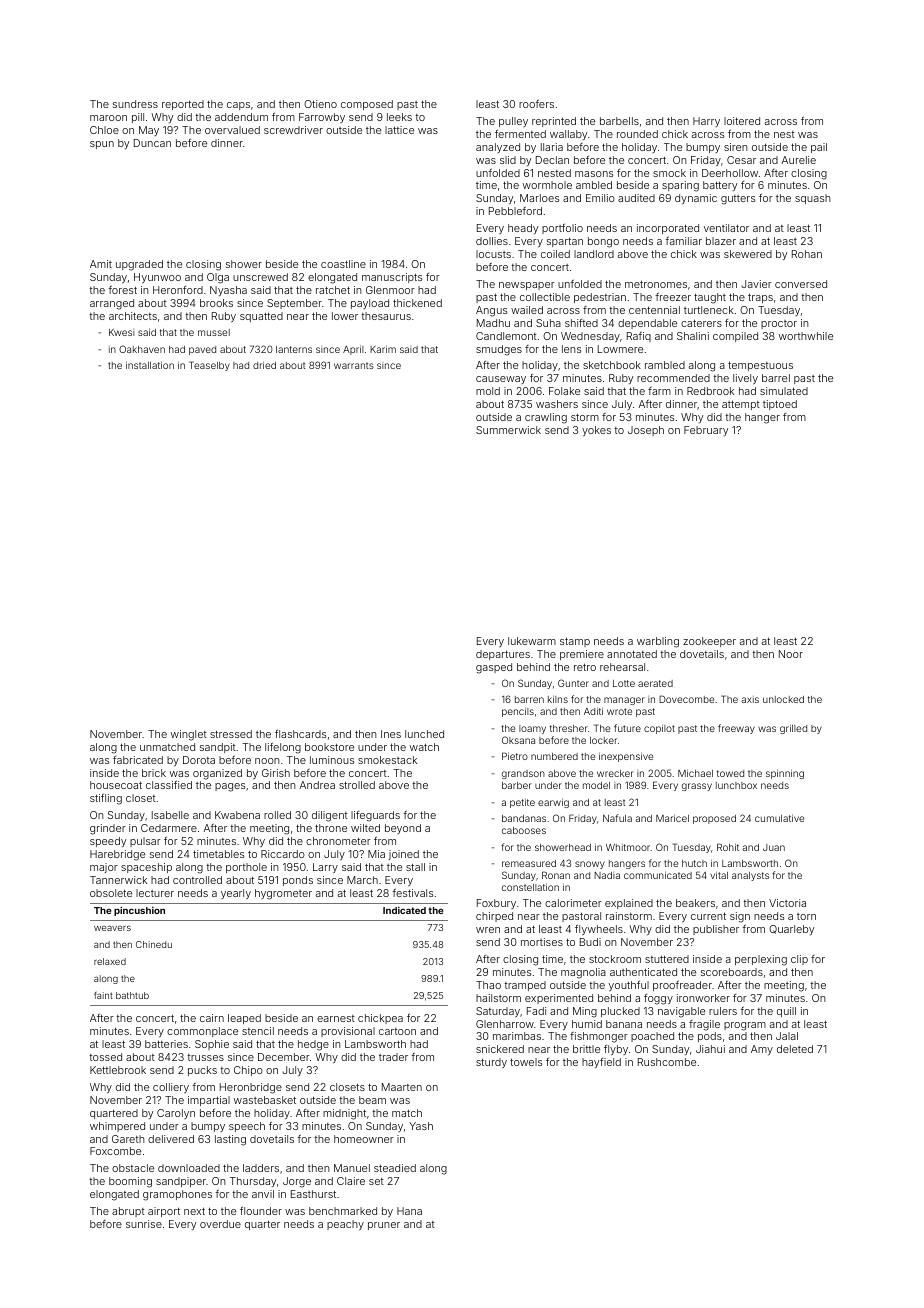 The image size is (924, 1308). Describe the element at coordinates (575, 642) in the document. I see `stamp` at that location.
